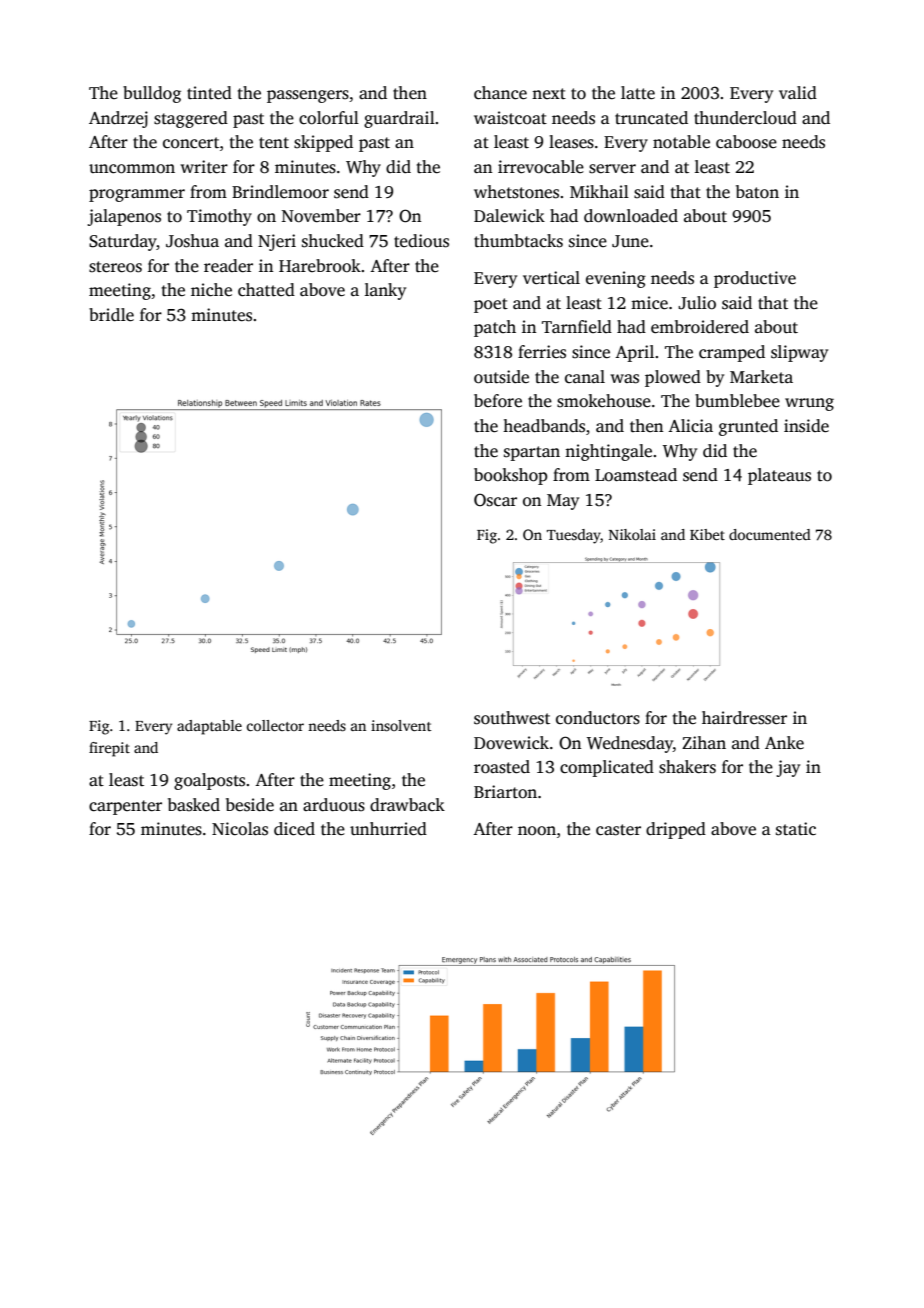 The image size is (924, 1308). Describe the element at coordinates (541, 167) in the page. I see `irrevocable` at that location.
